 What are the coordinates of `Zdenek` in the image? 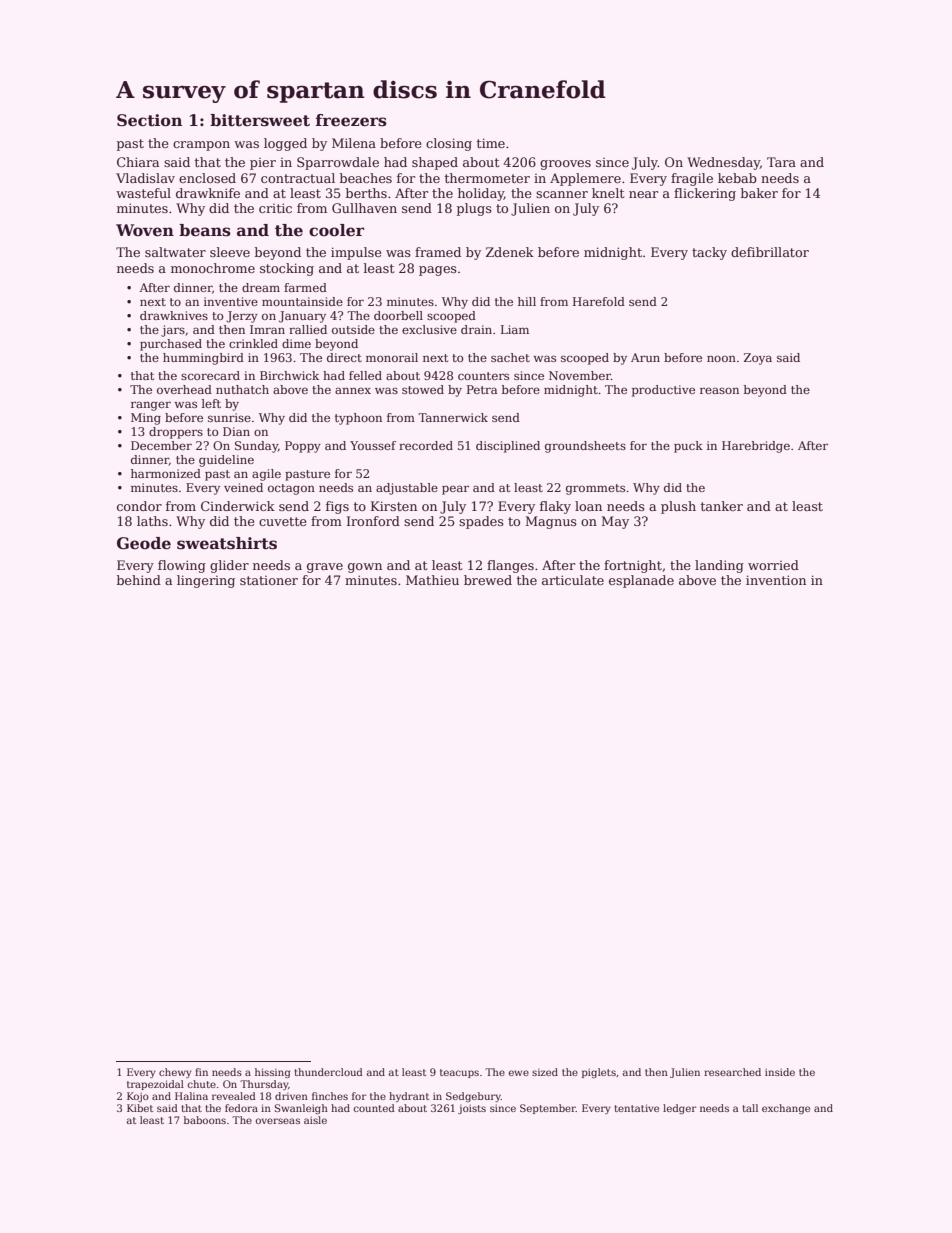 It's located at (510, 252).
